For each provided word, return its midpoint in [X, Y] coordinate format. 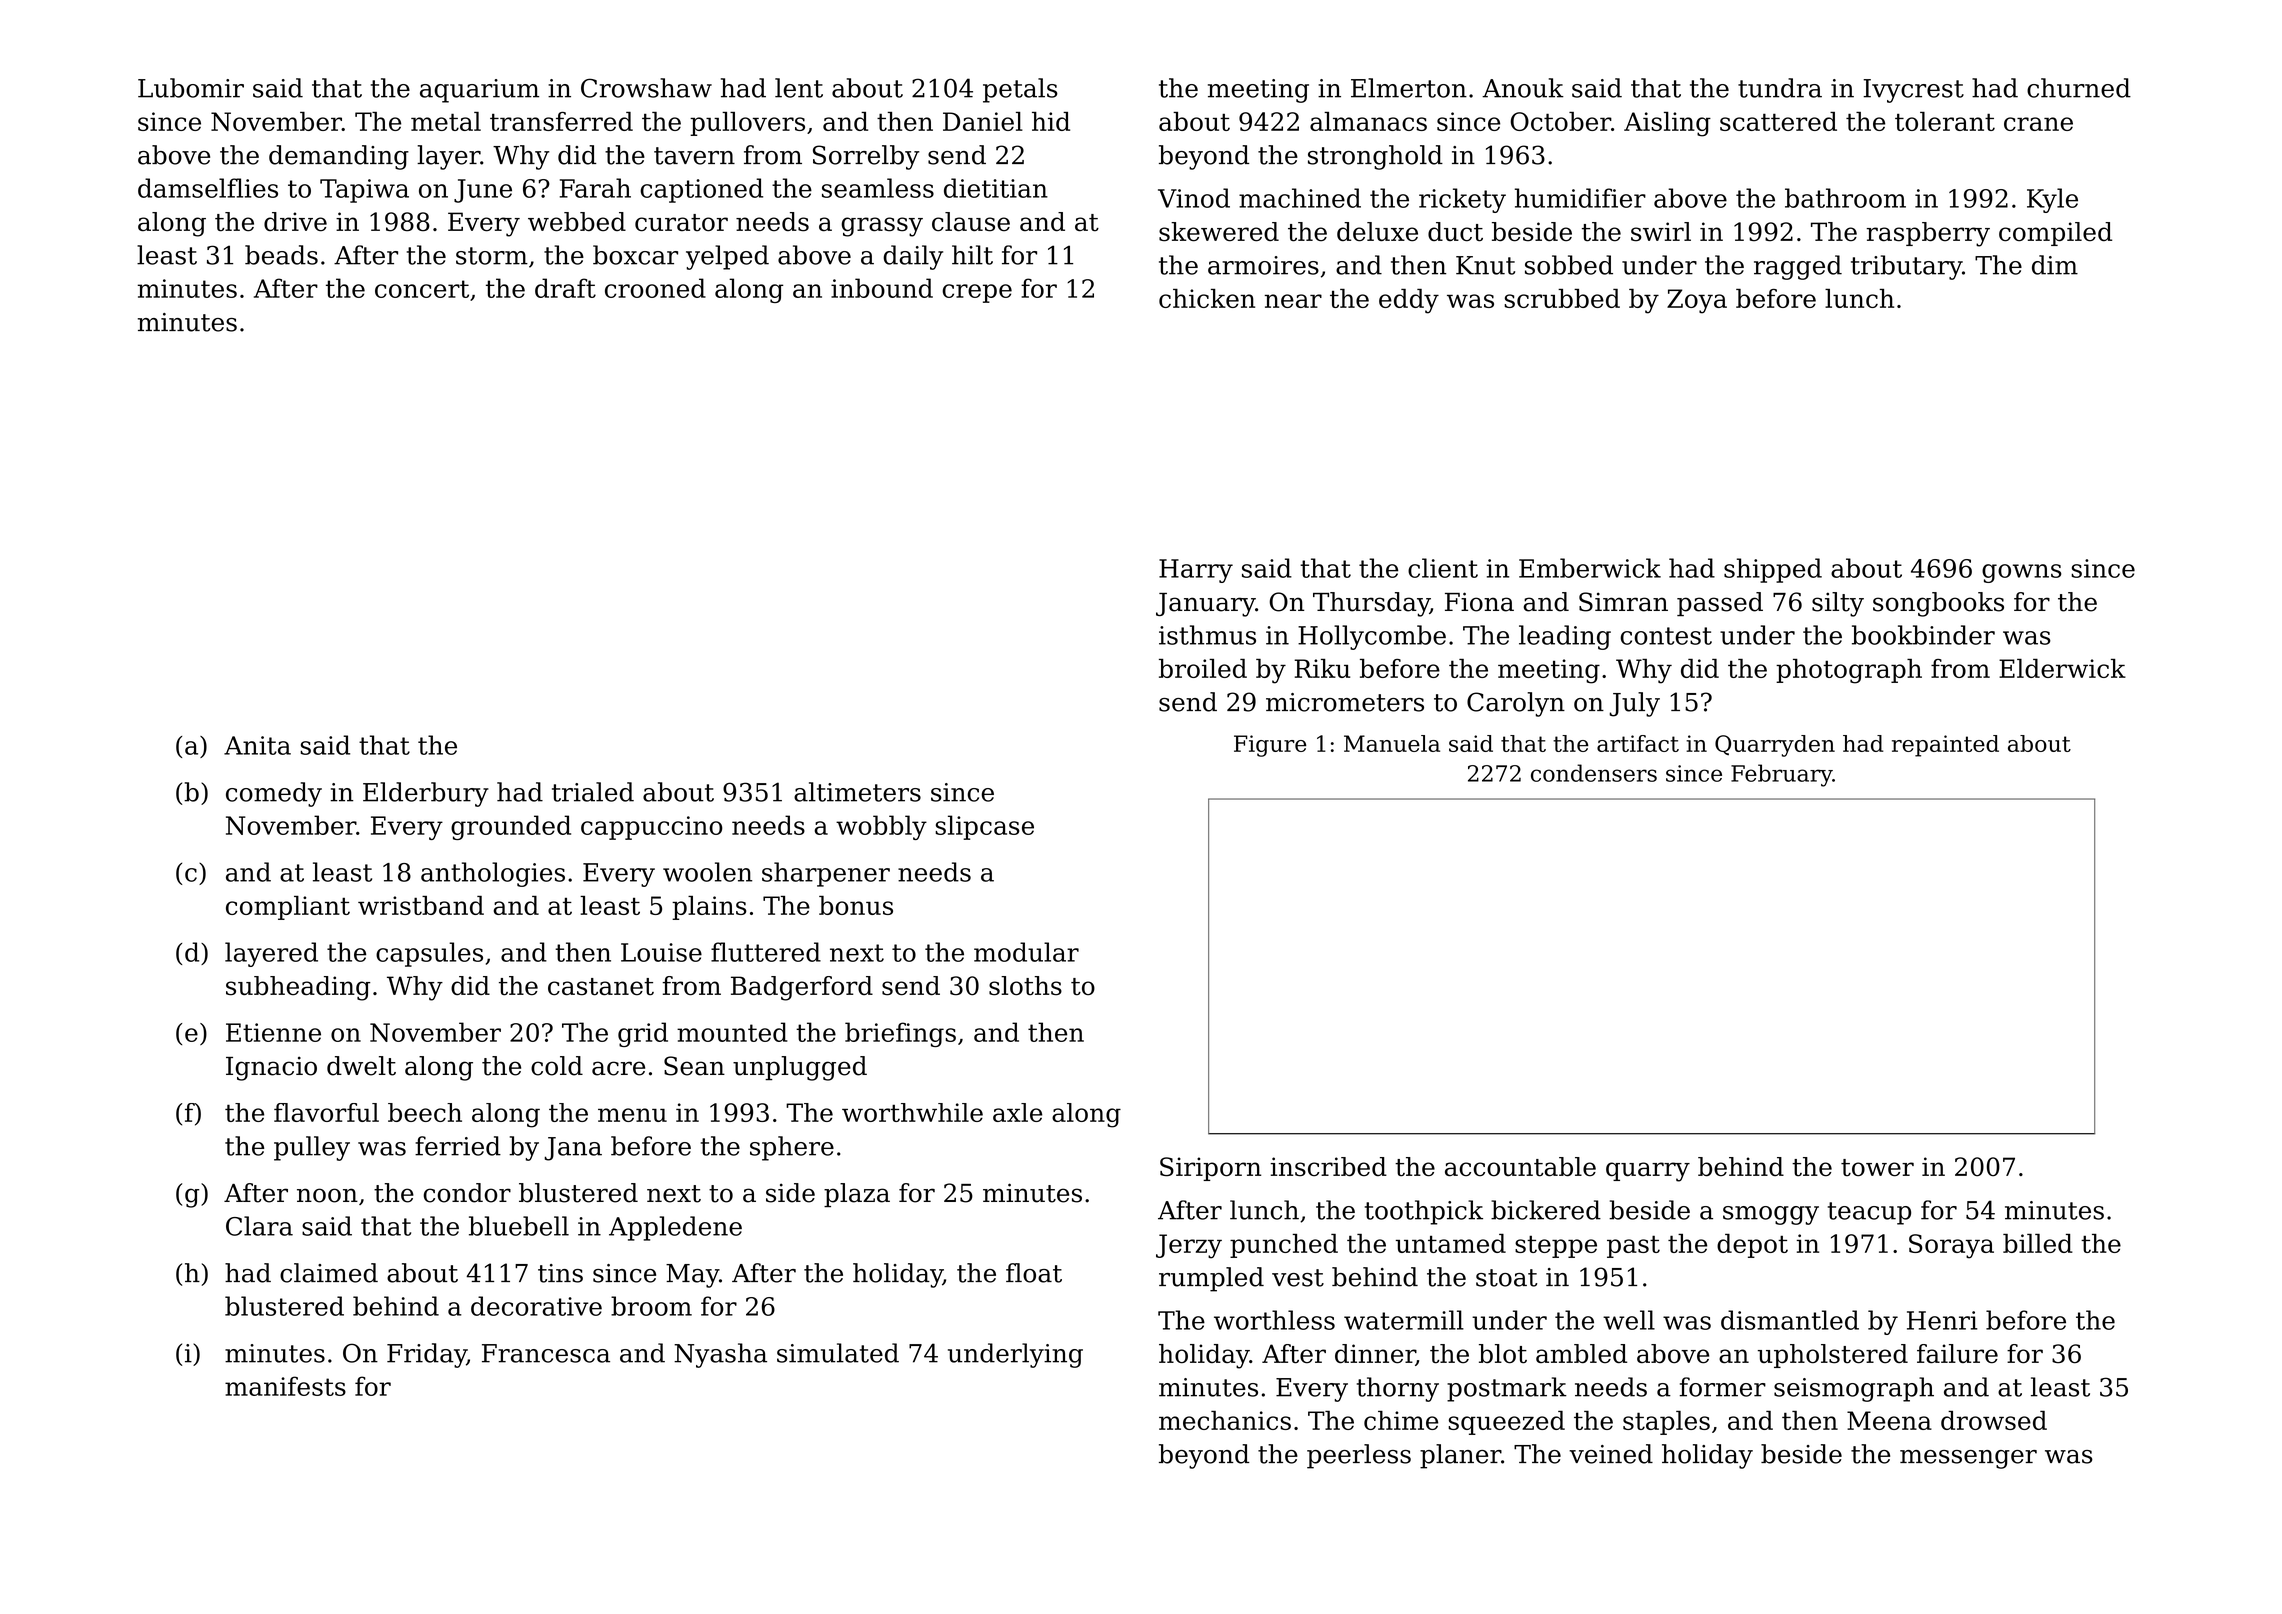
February [1781, 775]
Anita [257, 745]
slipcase [984, 827]
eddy [1409, 301]
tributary [1906, 267]
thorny [1398, 1389]
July [1634, 704]
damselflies [208, 188]
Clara [259, 1226]
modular [1026, 952]
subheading [298, 988]
